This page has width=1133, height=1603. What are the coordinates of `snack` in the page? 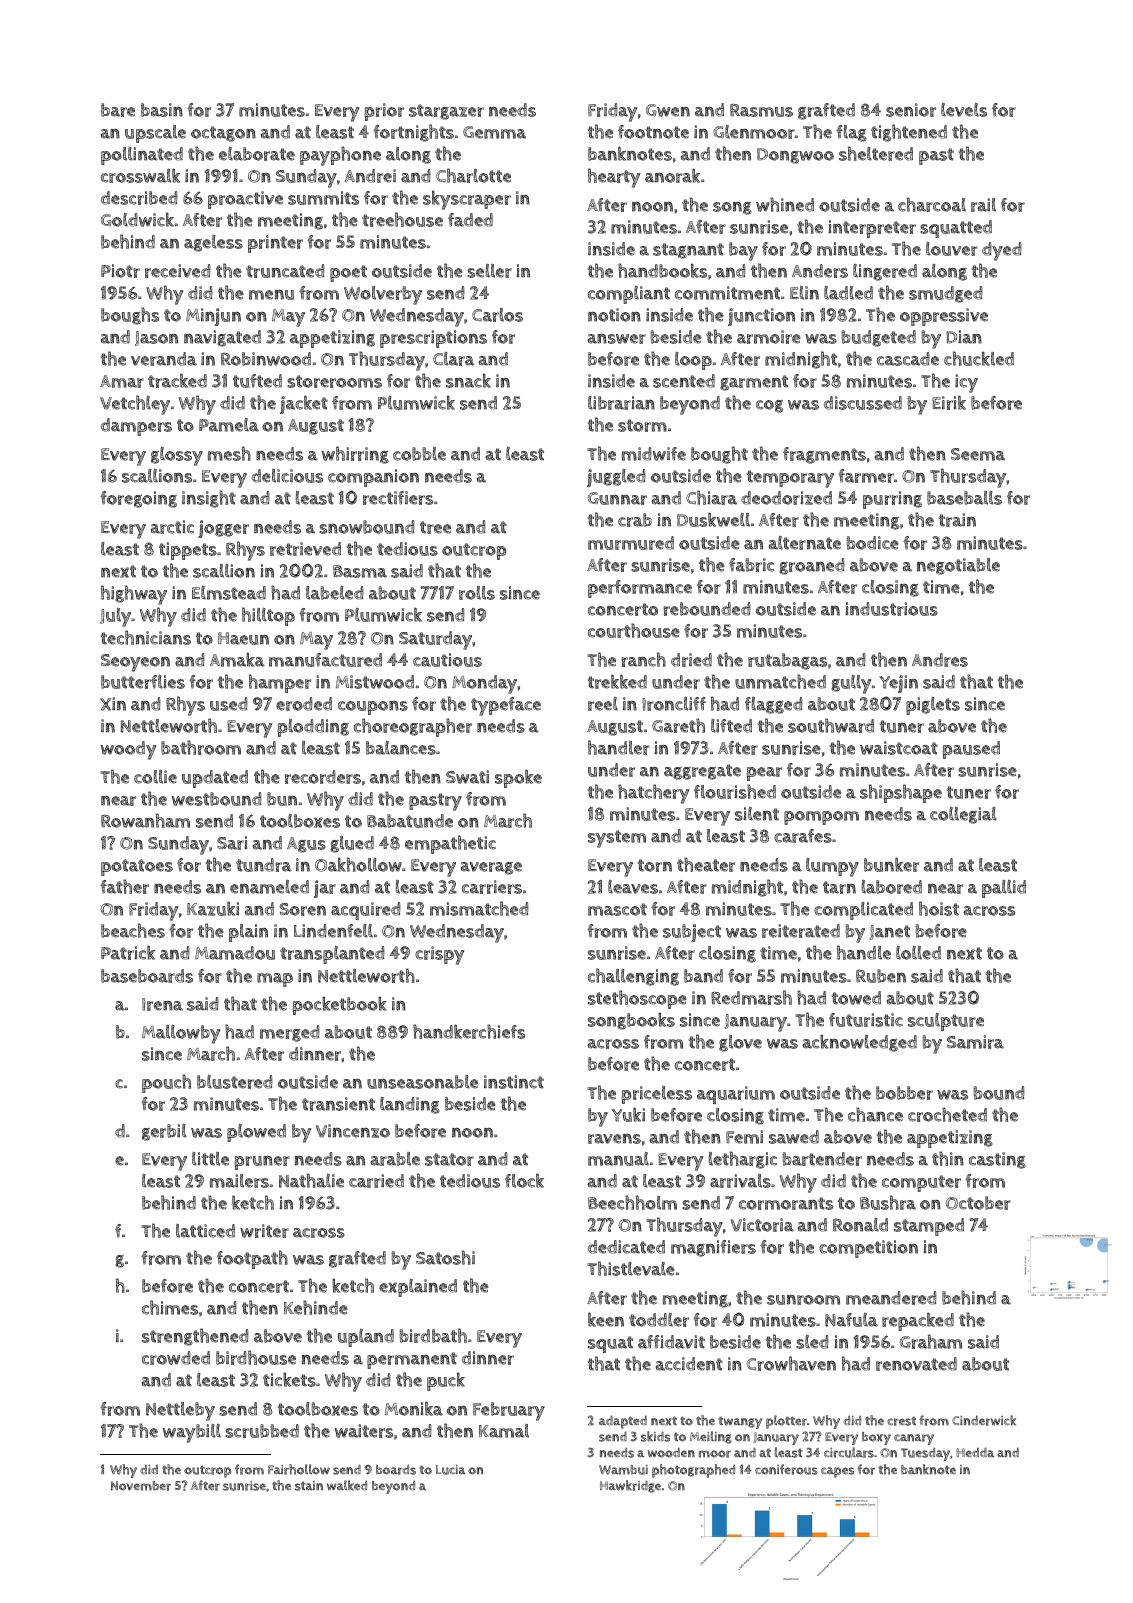 It's located at (468, 380).
